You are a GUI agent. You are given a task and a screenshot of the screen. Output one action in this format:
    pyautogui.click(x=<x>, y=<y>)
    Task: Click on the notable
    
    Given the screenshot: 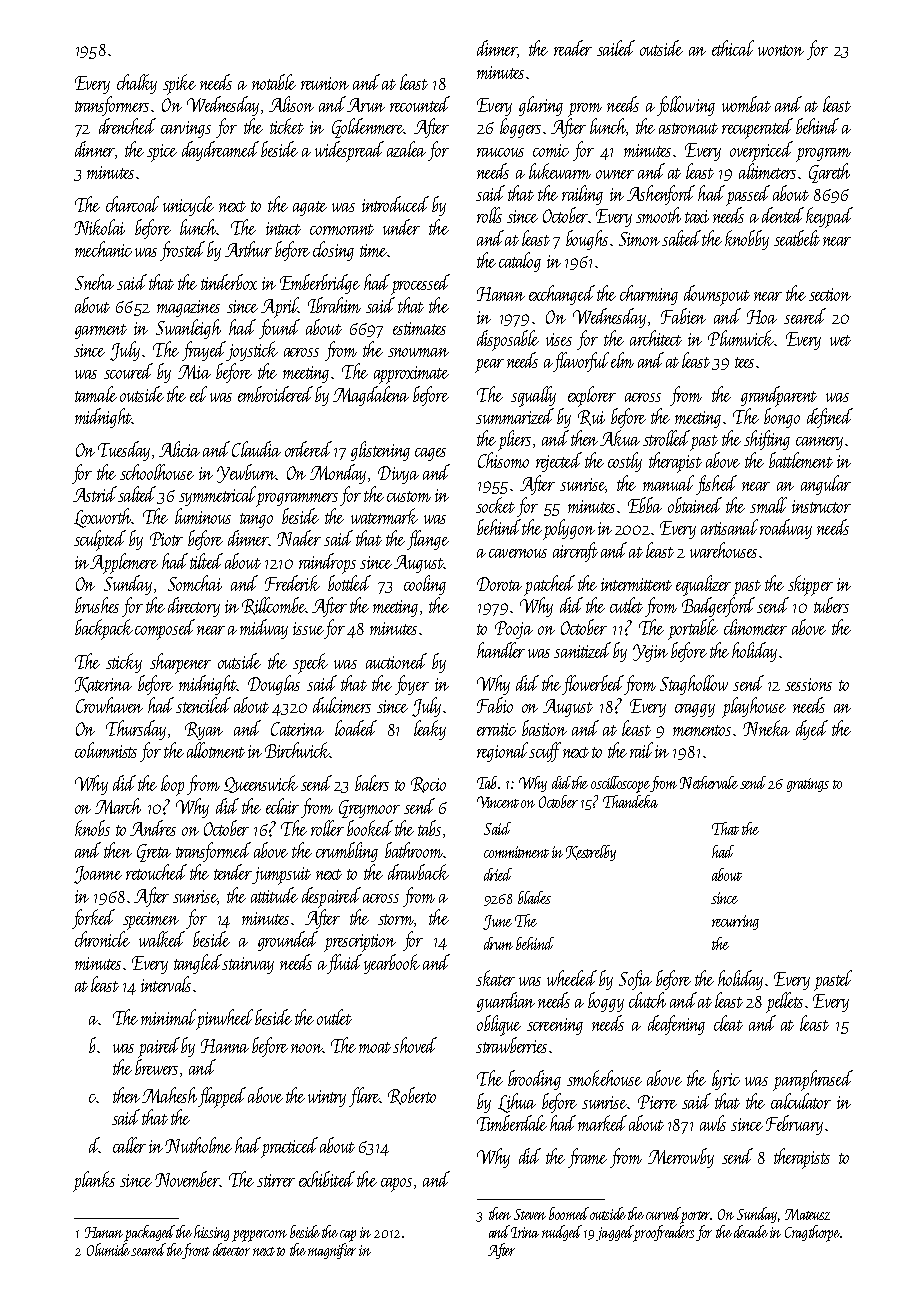 What is the action you would take?
    pyautogui.click(x=274, y=82)
